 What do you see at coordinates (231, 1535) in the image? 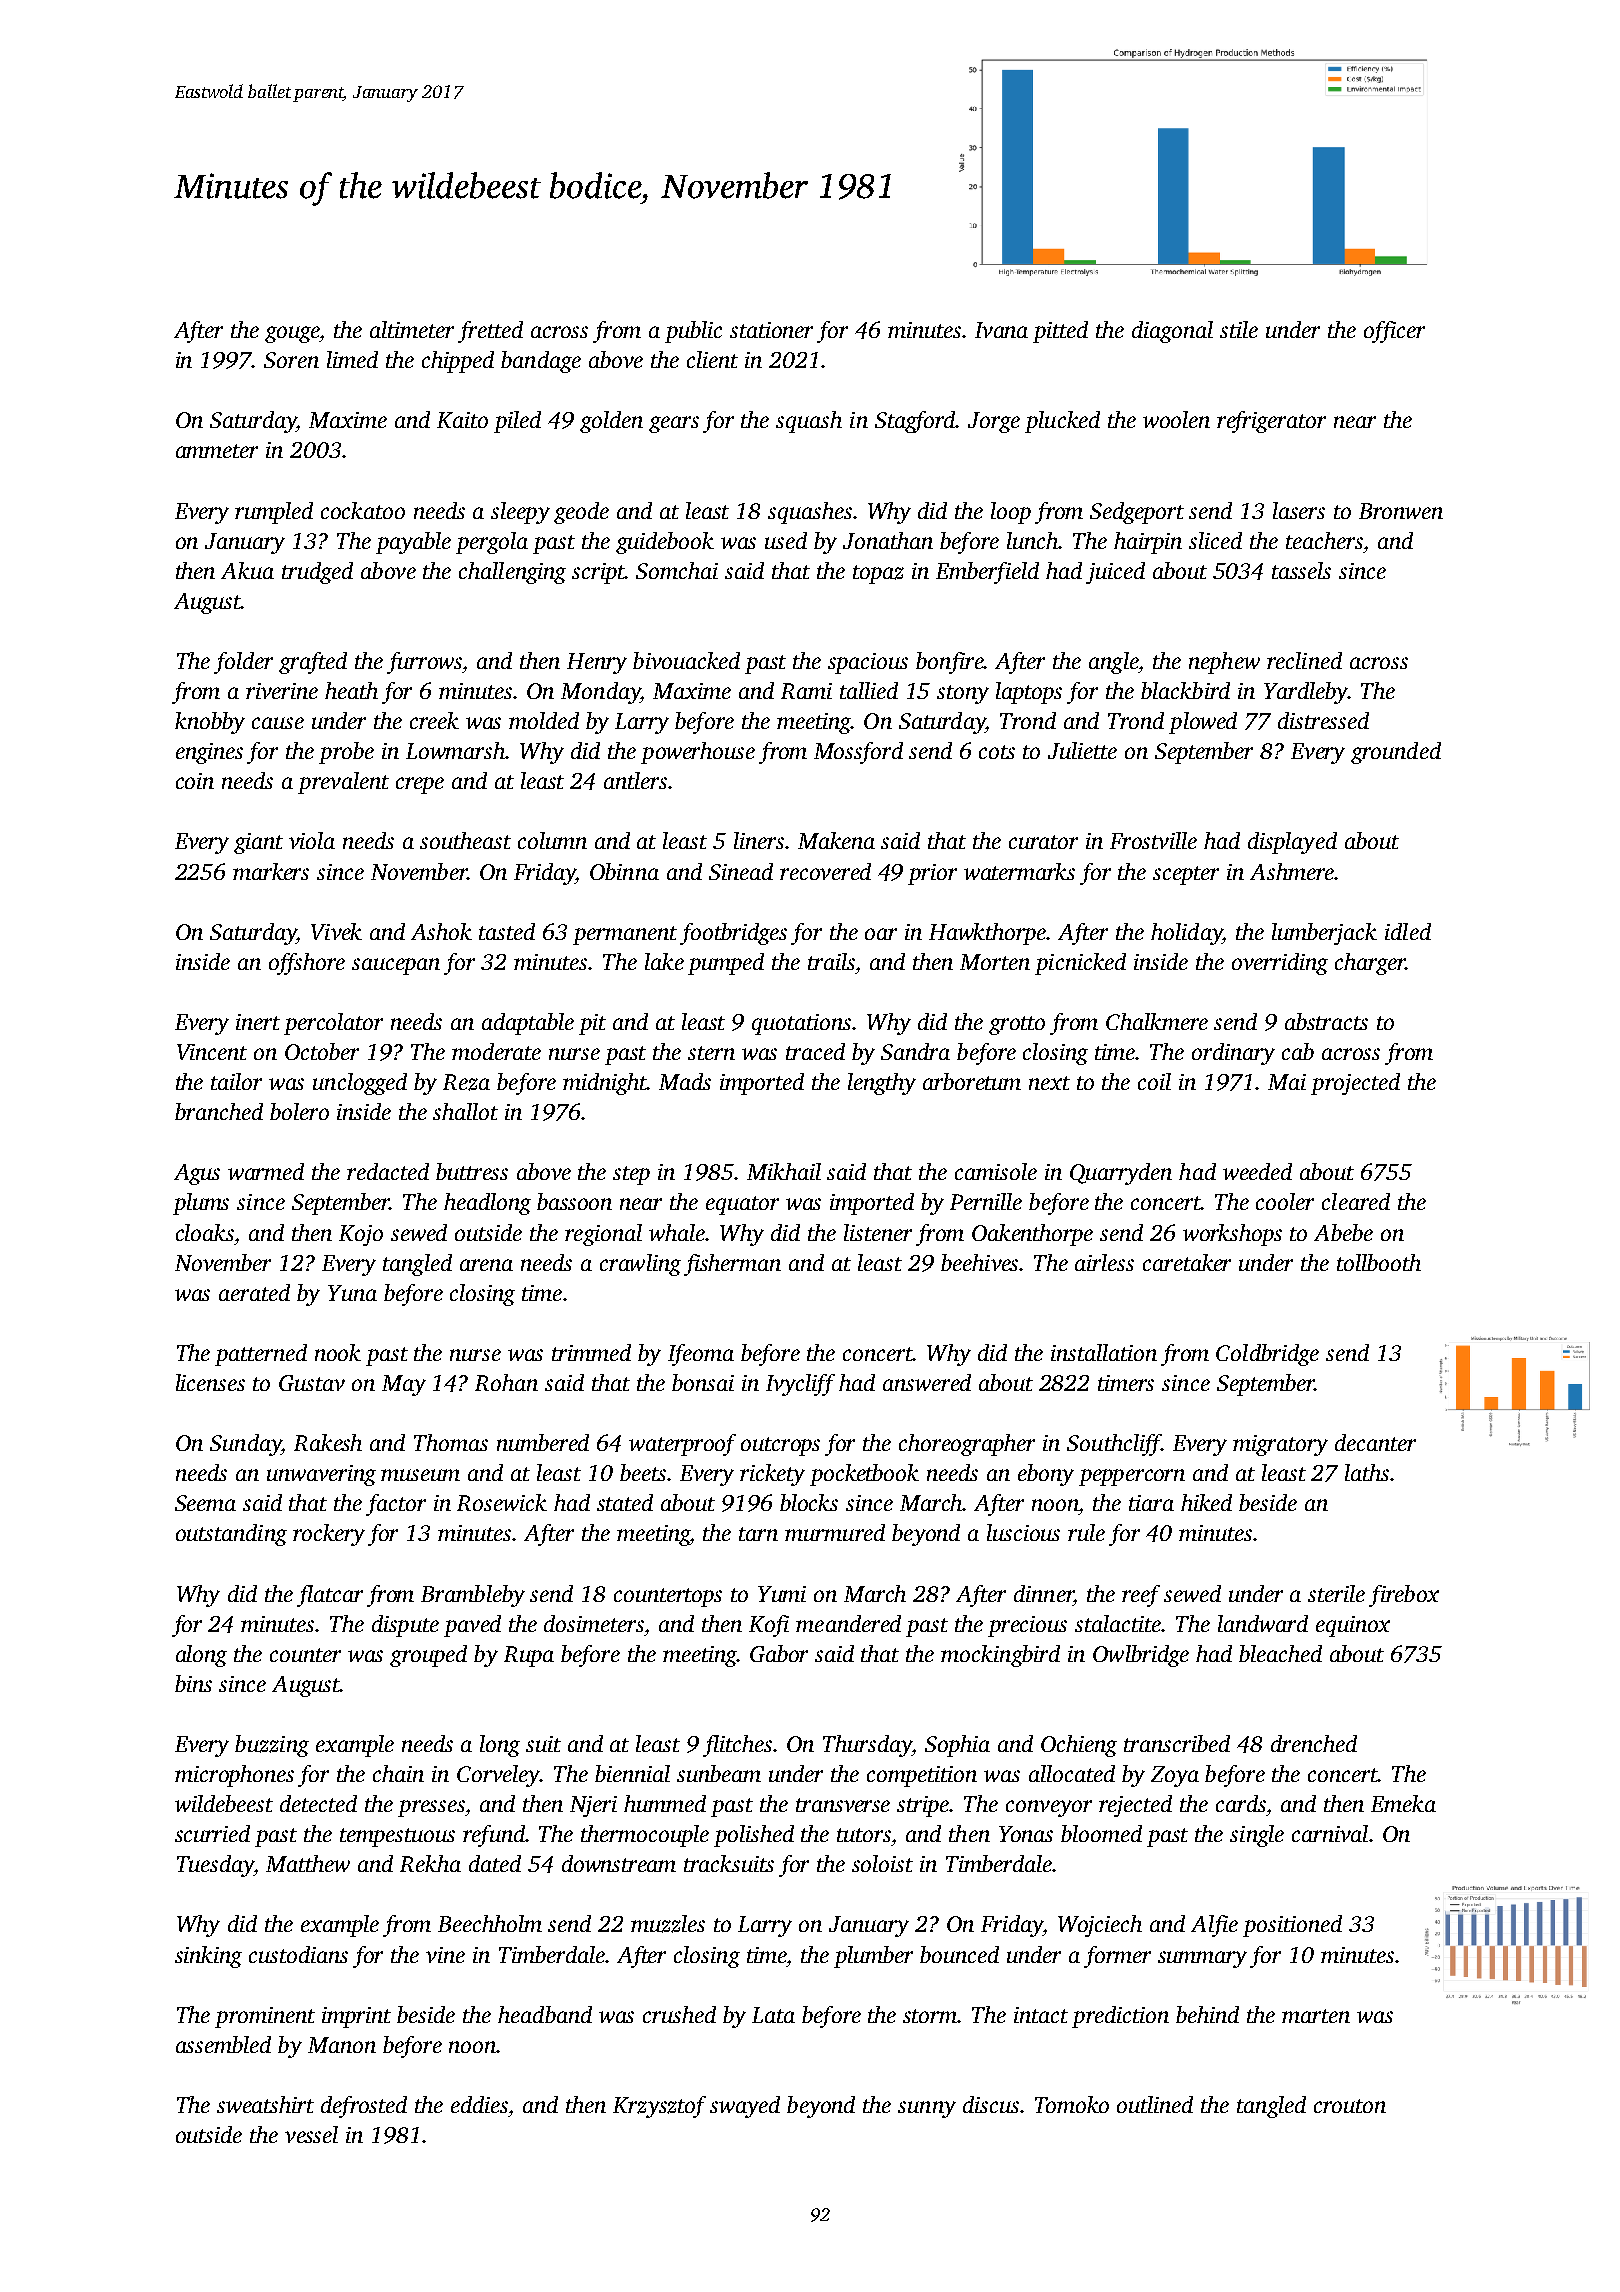
I see `outstanding` at bounding box center [231, 1535].
